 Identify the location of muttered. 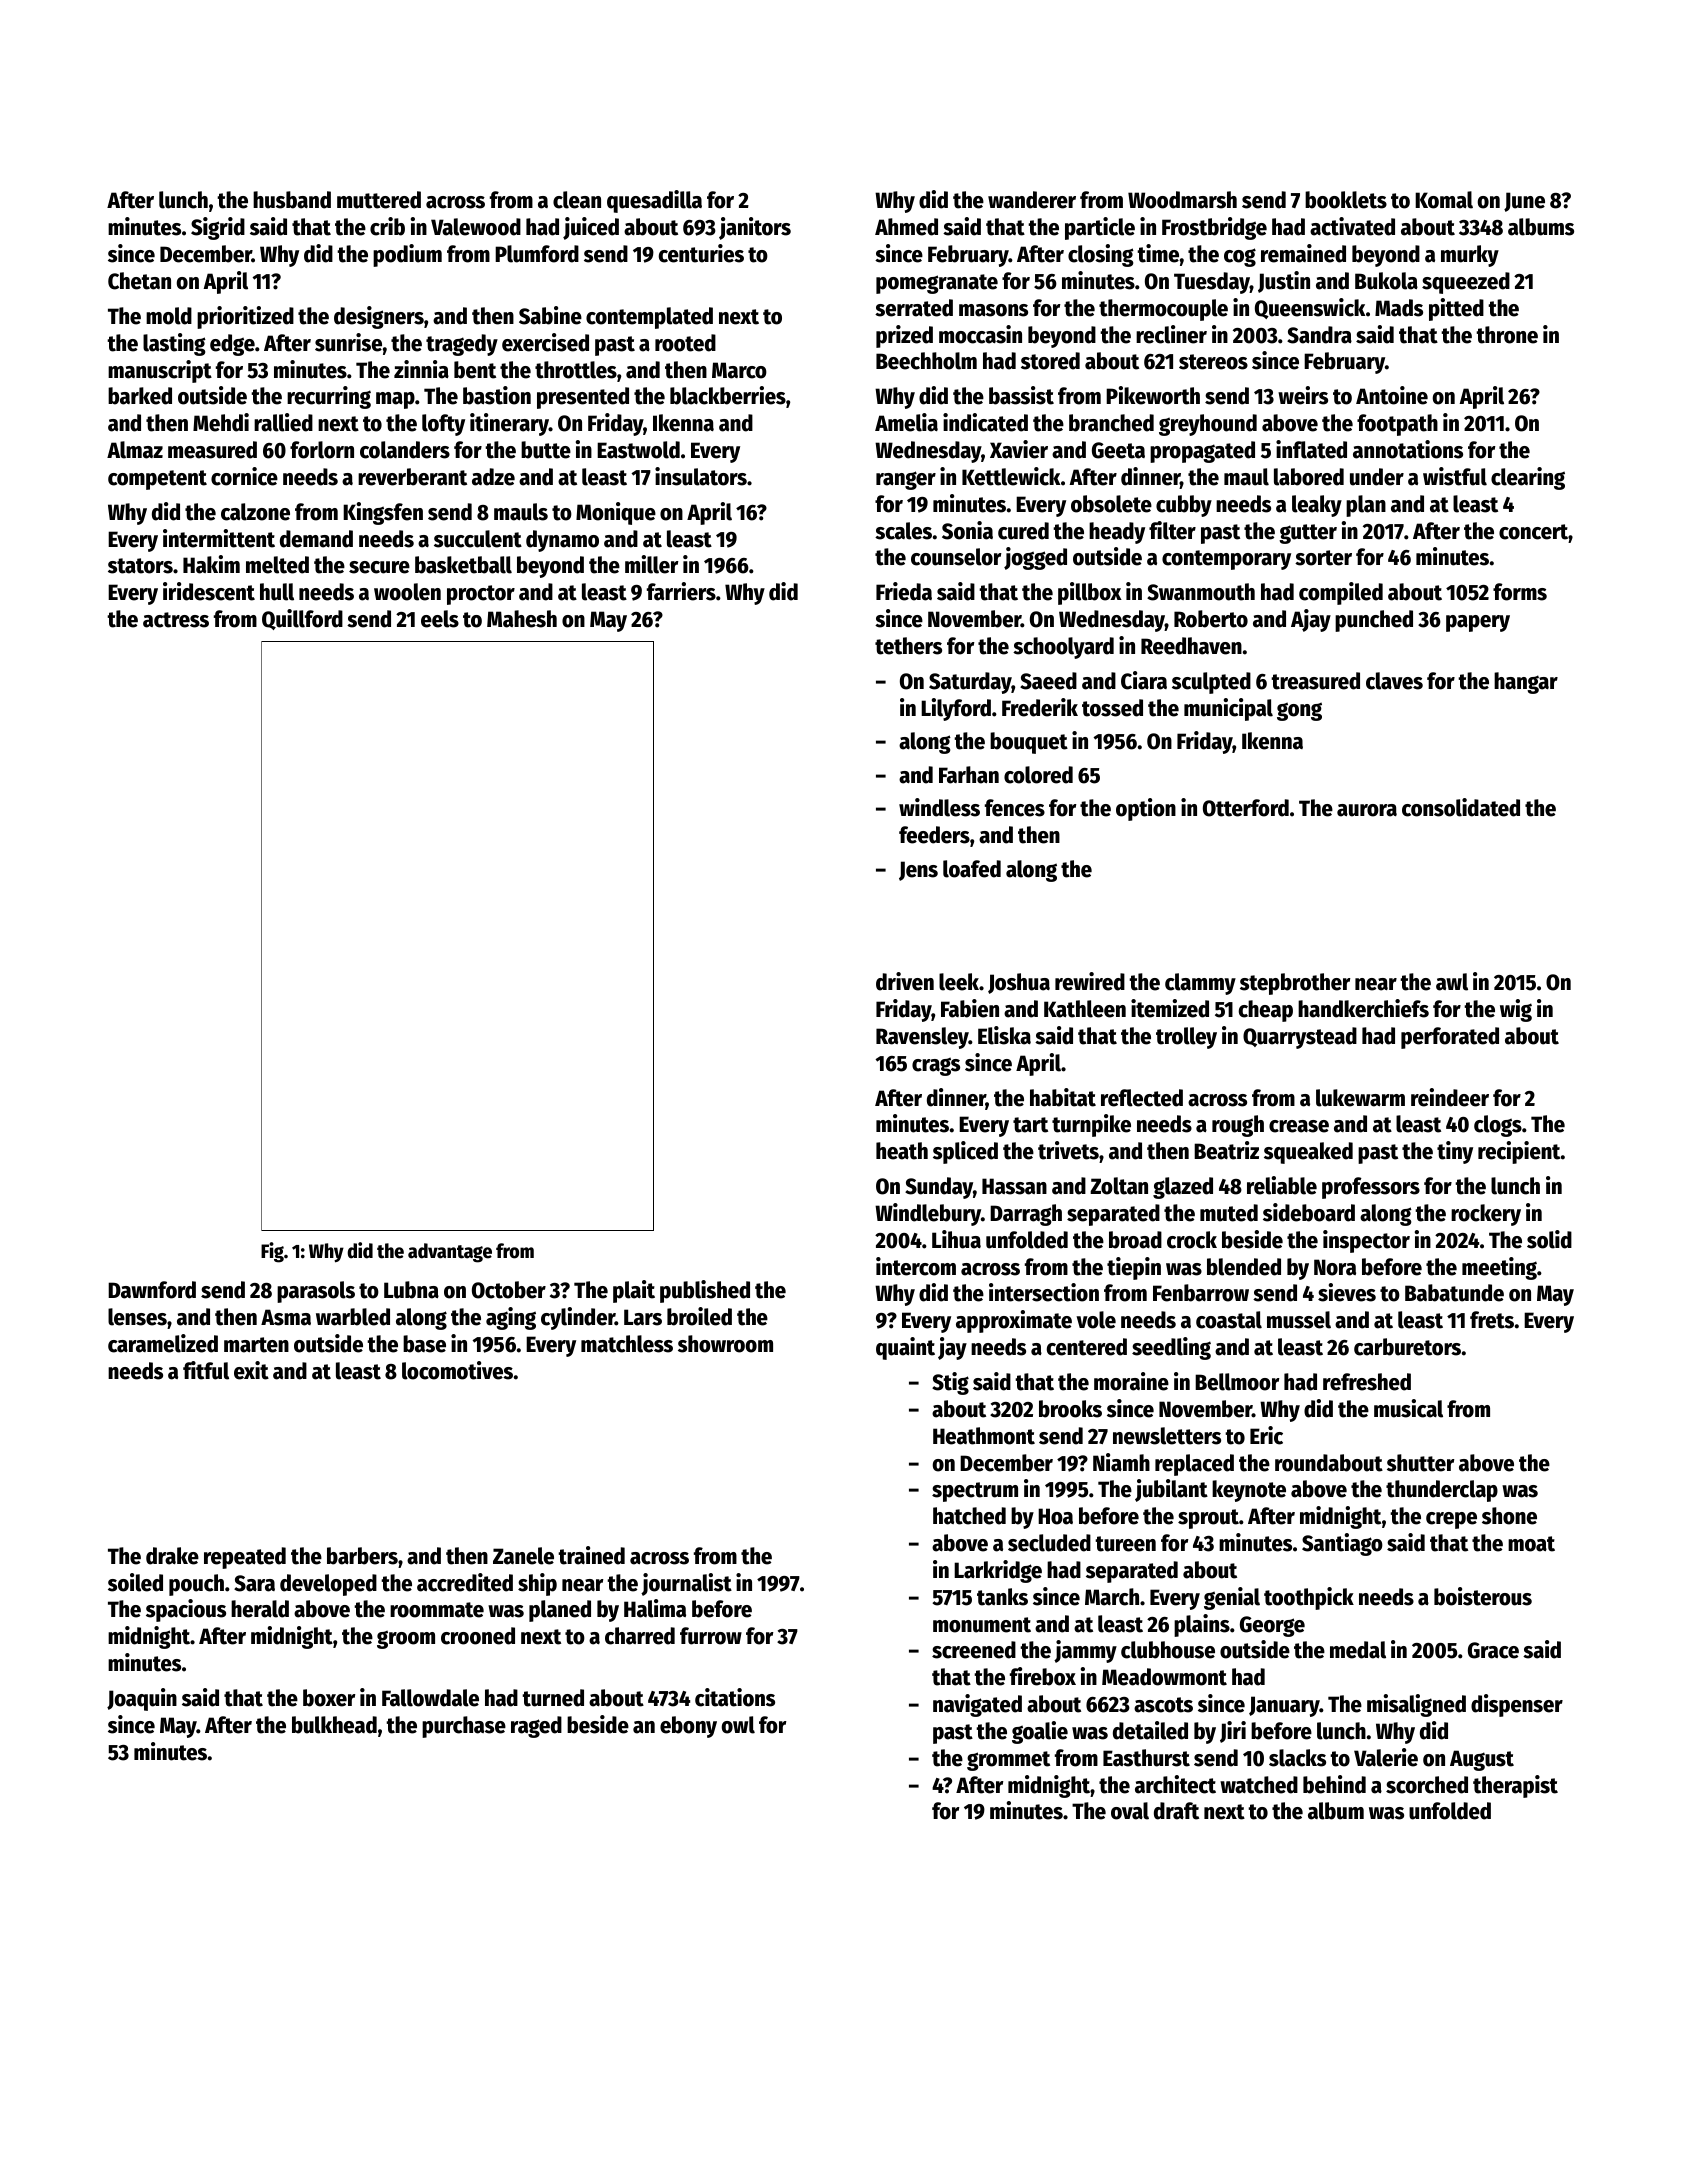
(379, 200).
